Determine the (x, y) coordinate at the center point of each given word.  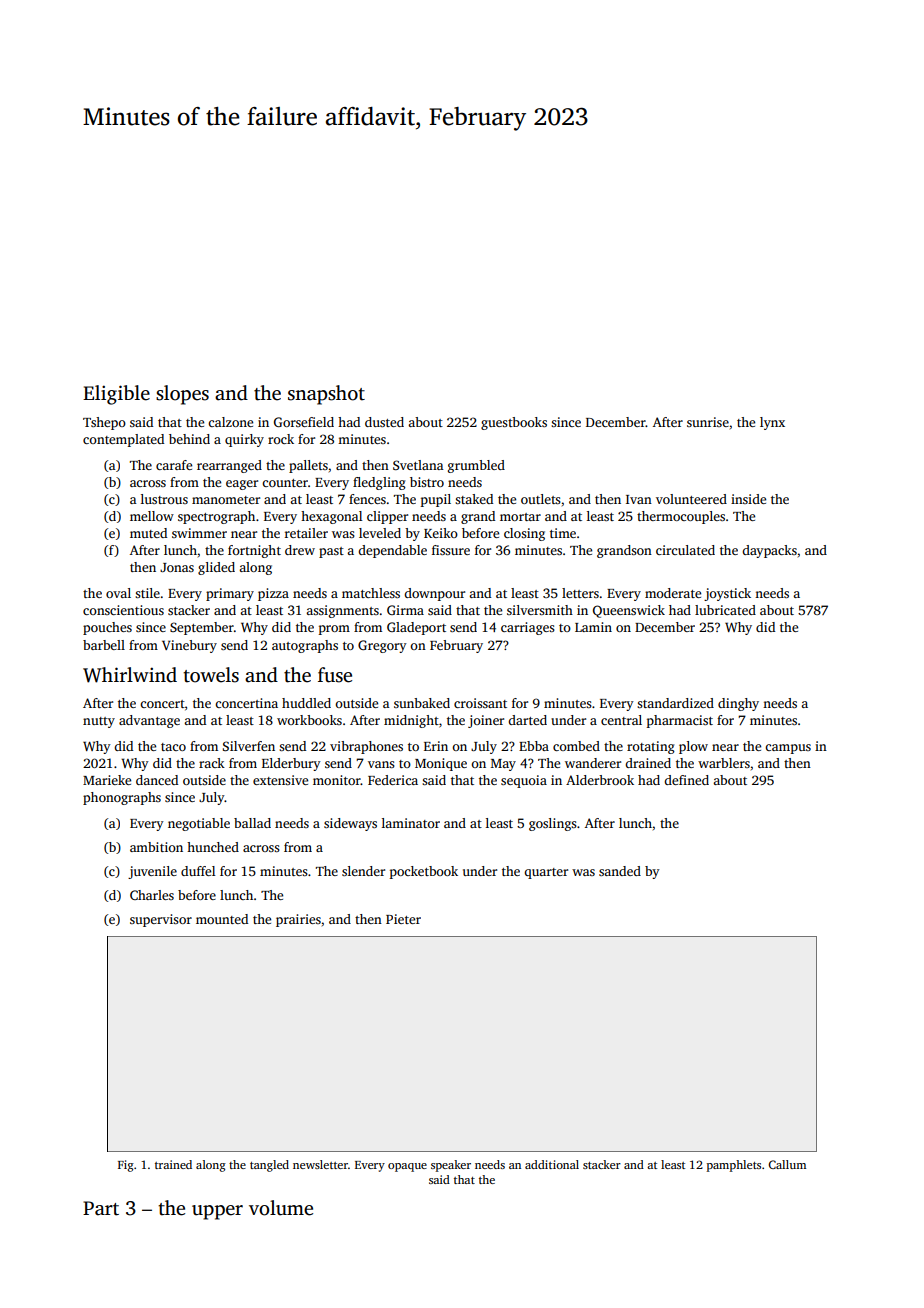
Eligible (116, 395)
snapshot (326, 395)
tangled (269, 1166)
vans (381, 764)
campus (788, 749)
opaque (407, 1167)
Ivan (639, 499)
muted (148, 533)
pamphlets (734, 1166)
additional (552, 1164)
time (563, 533)
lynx (772, 423)
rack (212, 763)
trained (173, 1164)
